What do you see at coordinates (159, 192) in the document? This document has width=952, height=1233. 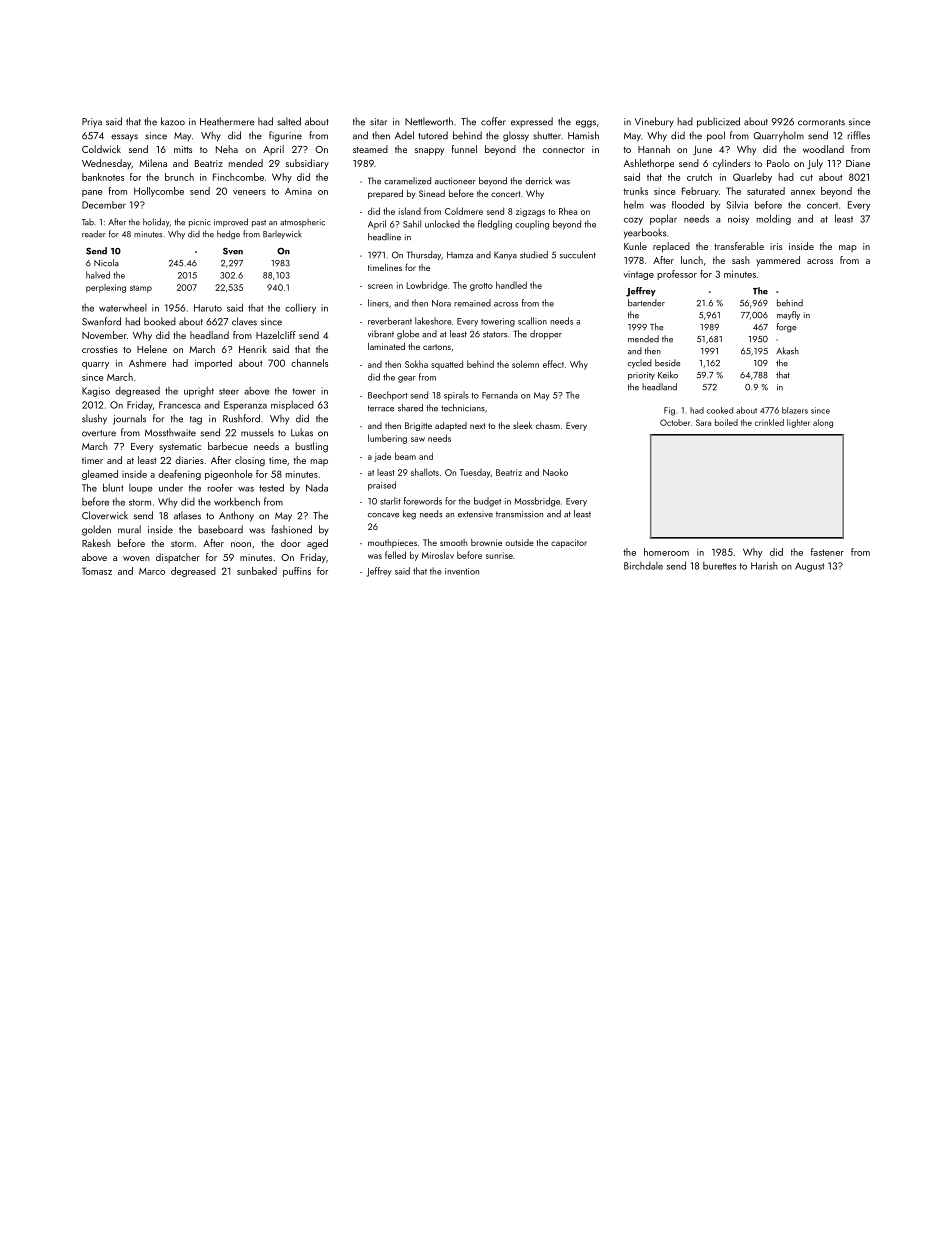 I see `Hollycombe` at bounding box center [159, 192].
